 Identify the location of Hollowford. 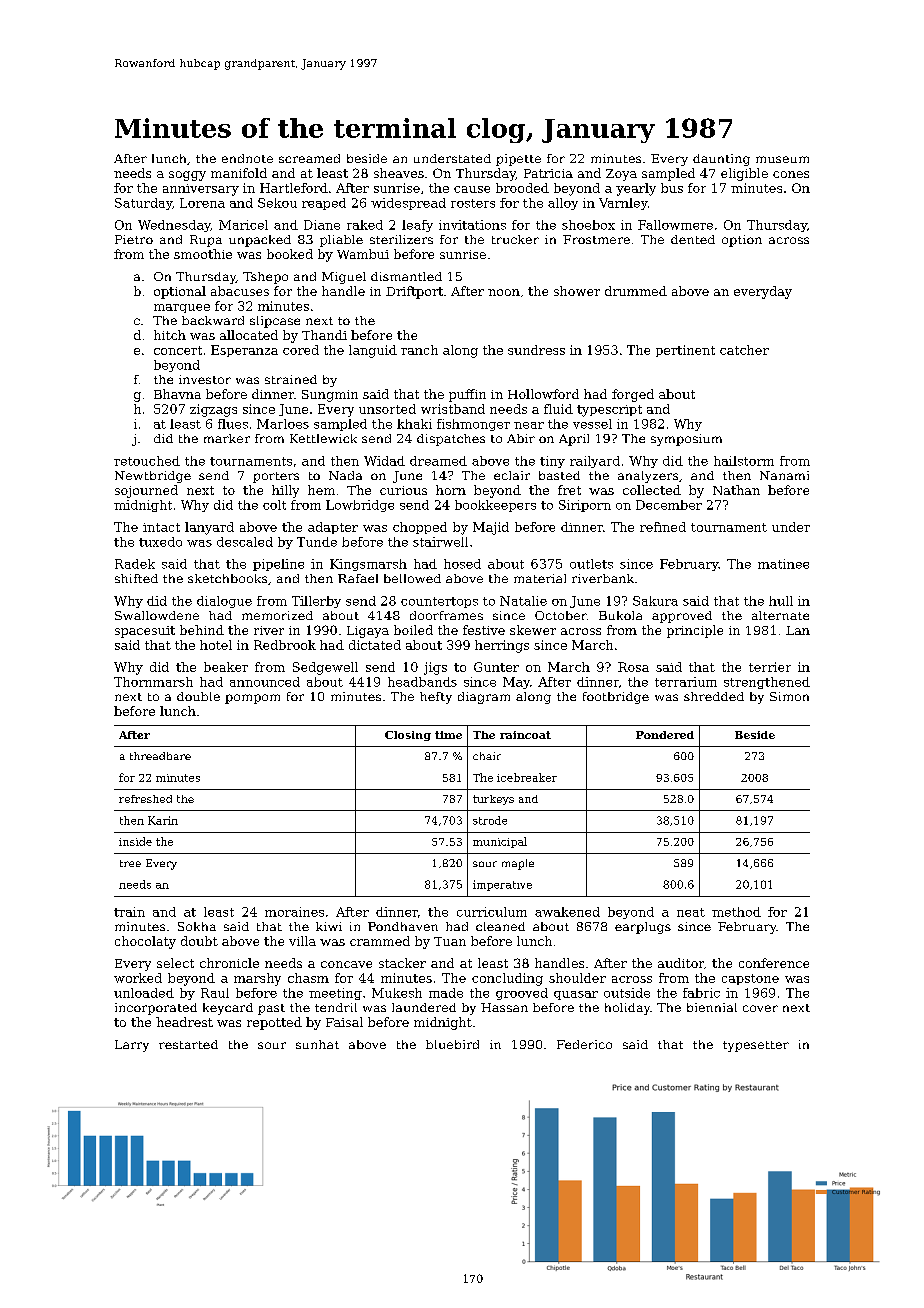
(543, 394).
